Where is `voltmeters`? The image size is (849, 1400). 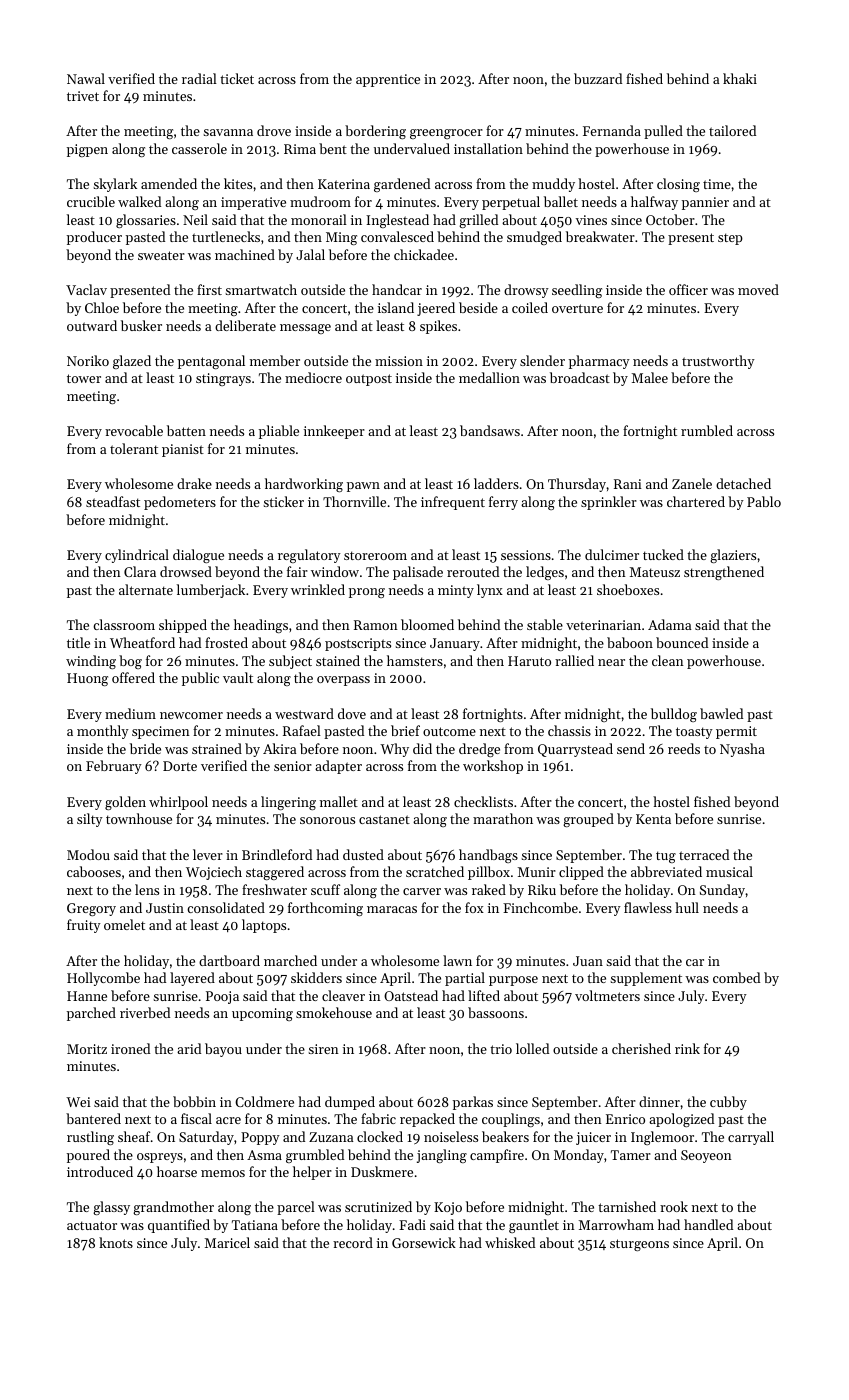
voltmeters is located at coordinates (607, 995).
